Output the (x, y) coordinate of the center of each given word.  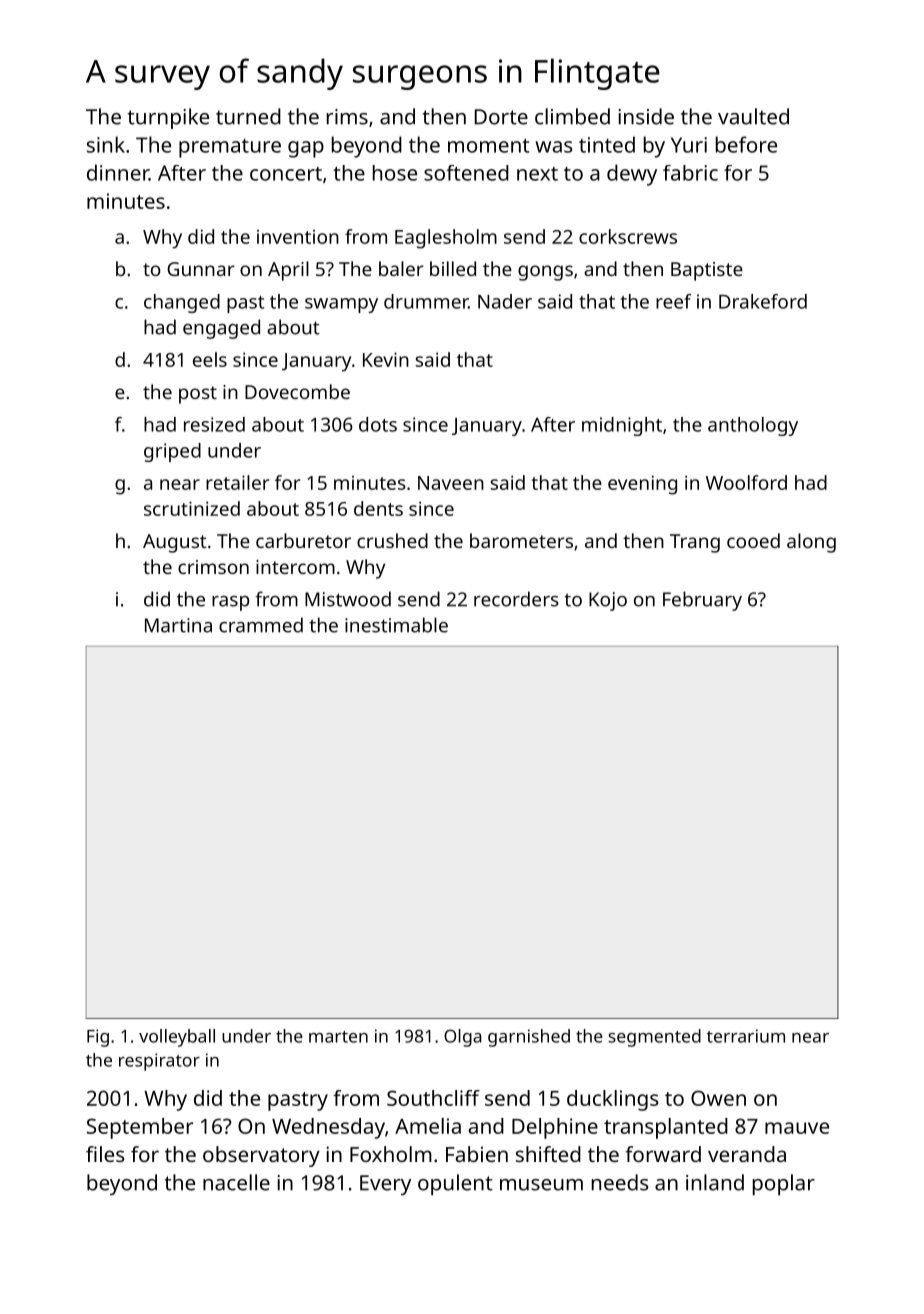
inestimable (396, 625)
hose (395, 173)
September (140, 1128)
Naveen (451, 483)
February (702, 601)
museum (541, 1185)
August (174, 543)
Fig (98, 1038)
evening (642, 485)
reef (674, 301)
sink (106, 144)
